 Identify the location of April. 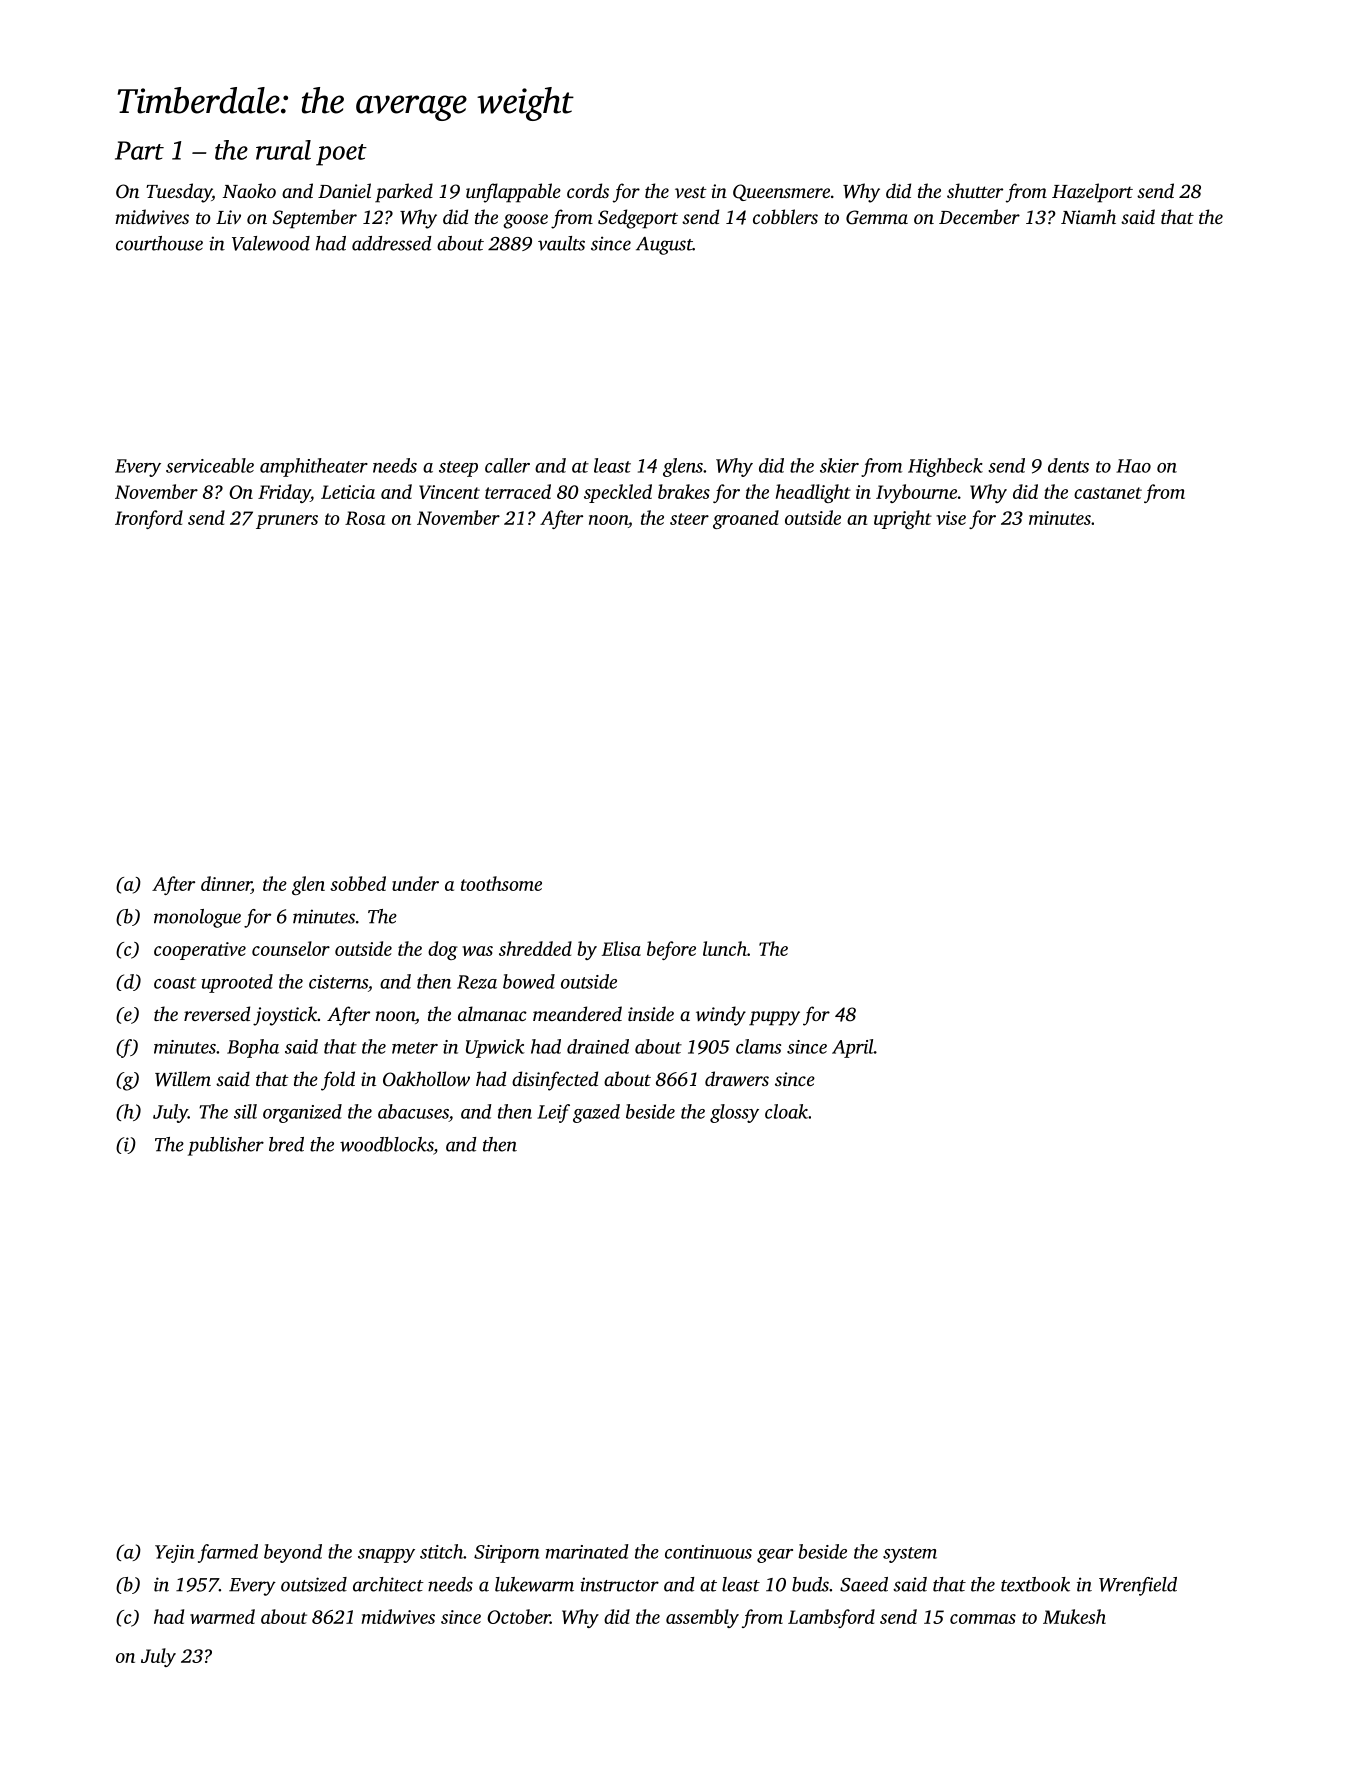
(853, 1048).
